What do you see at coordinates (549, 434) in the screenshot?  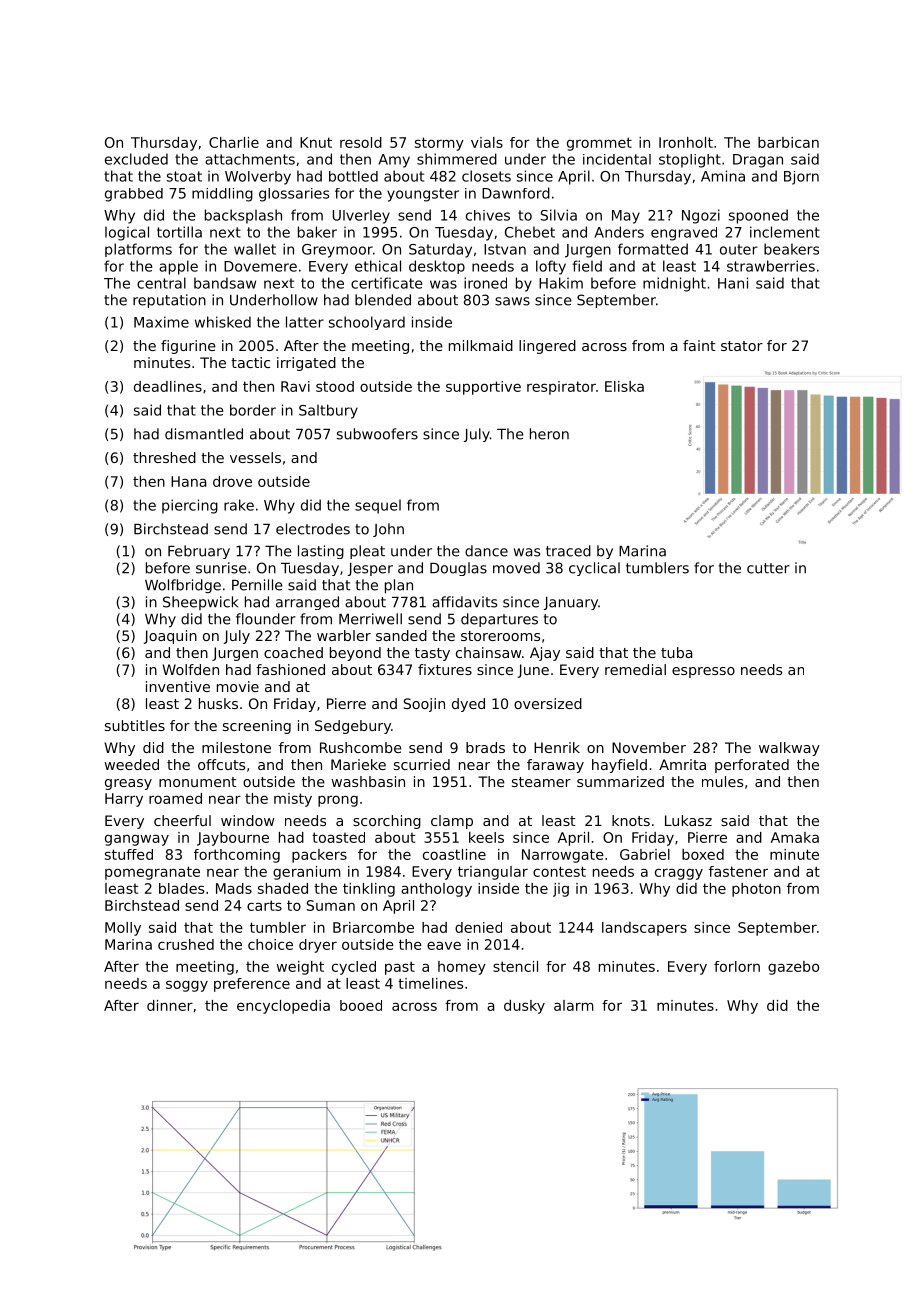 I see `heron` at bounding box center [549, 434].
